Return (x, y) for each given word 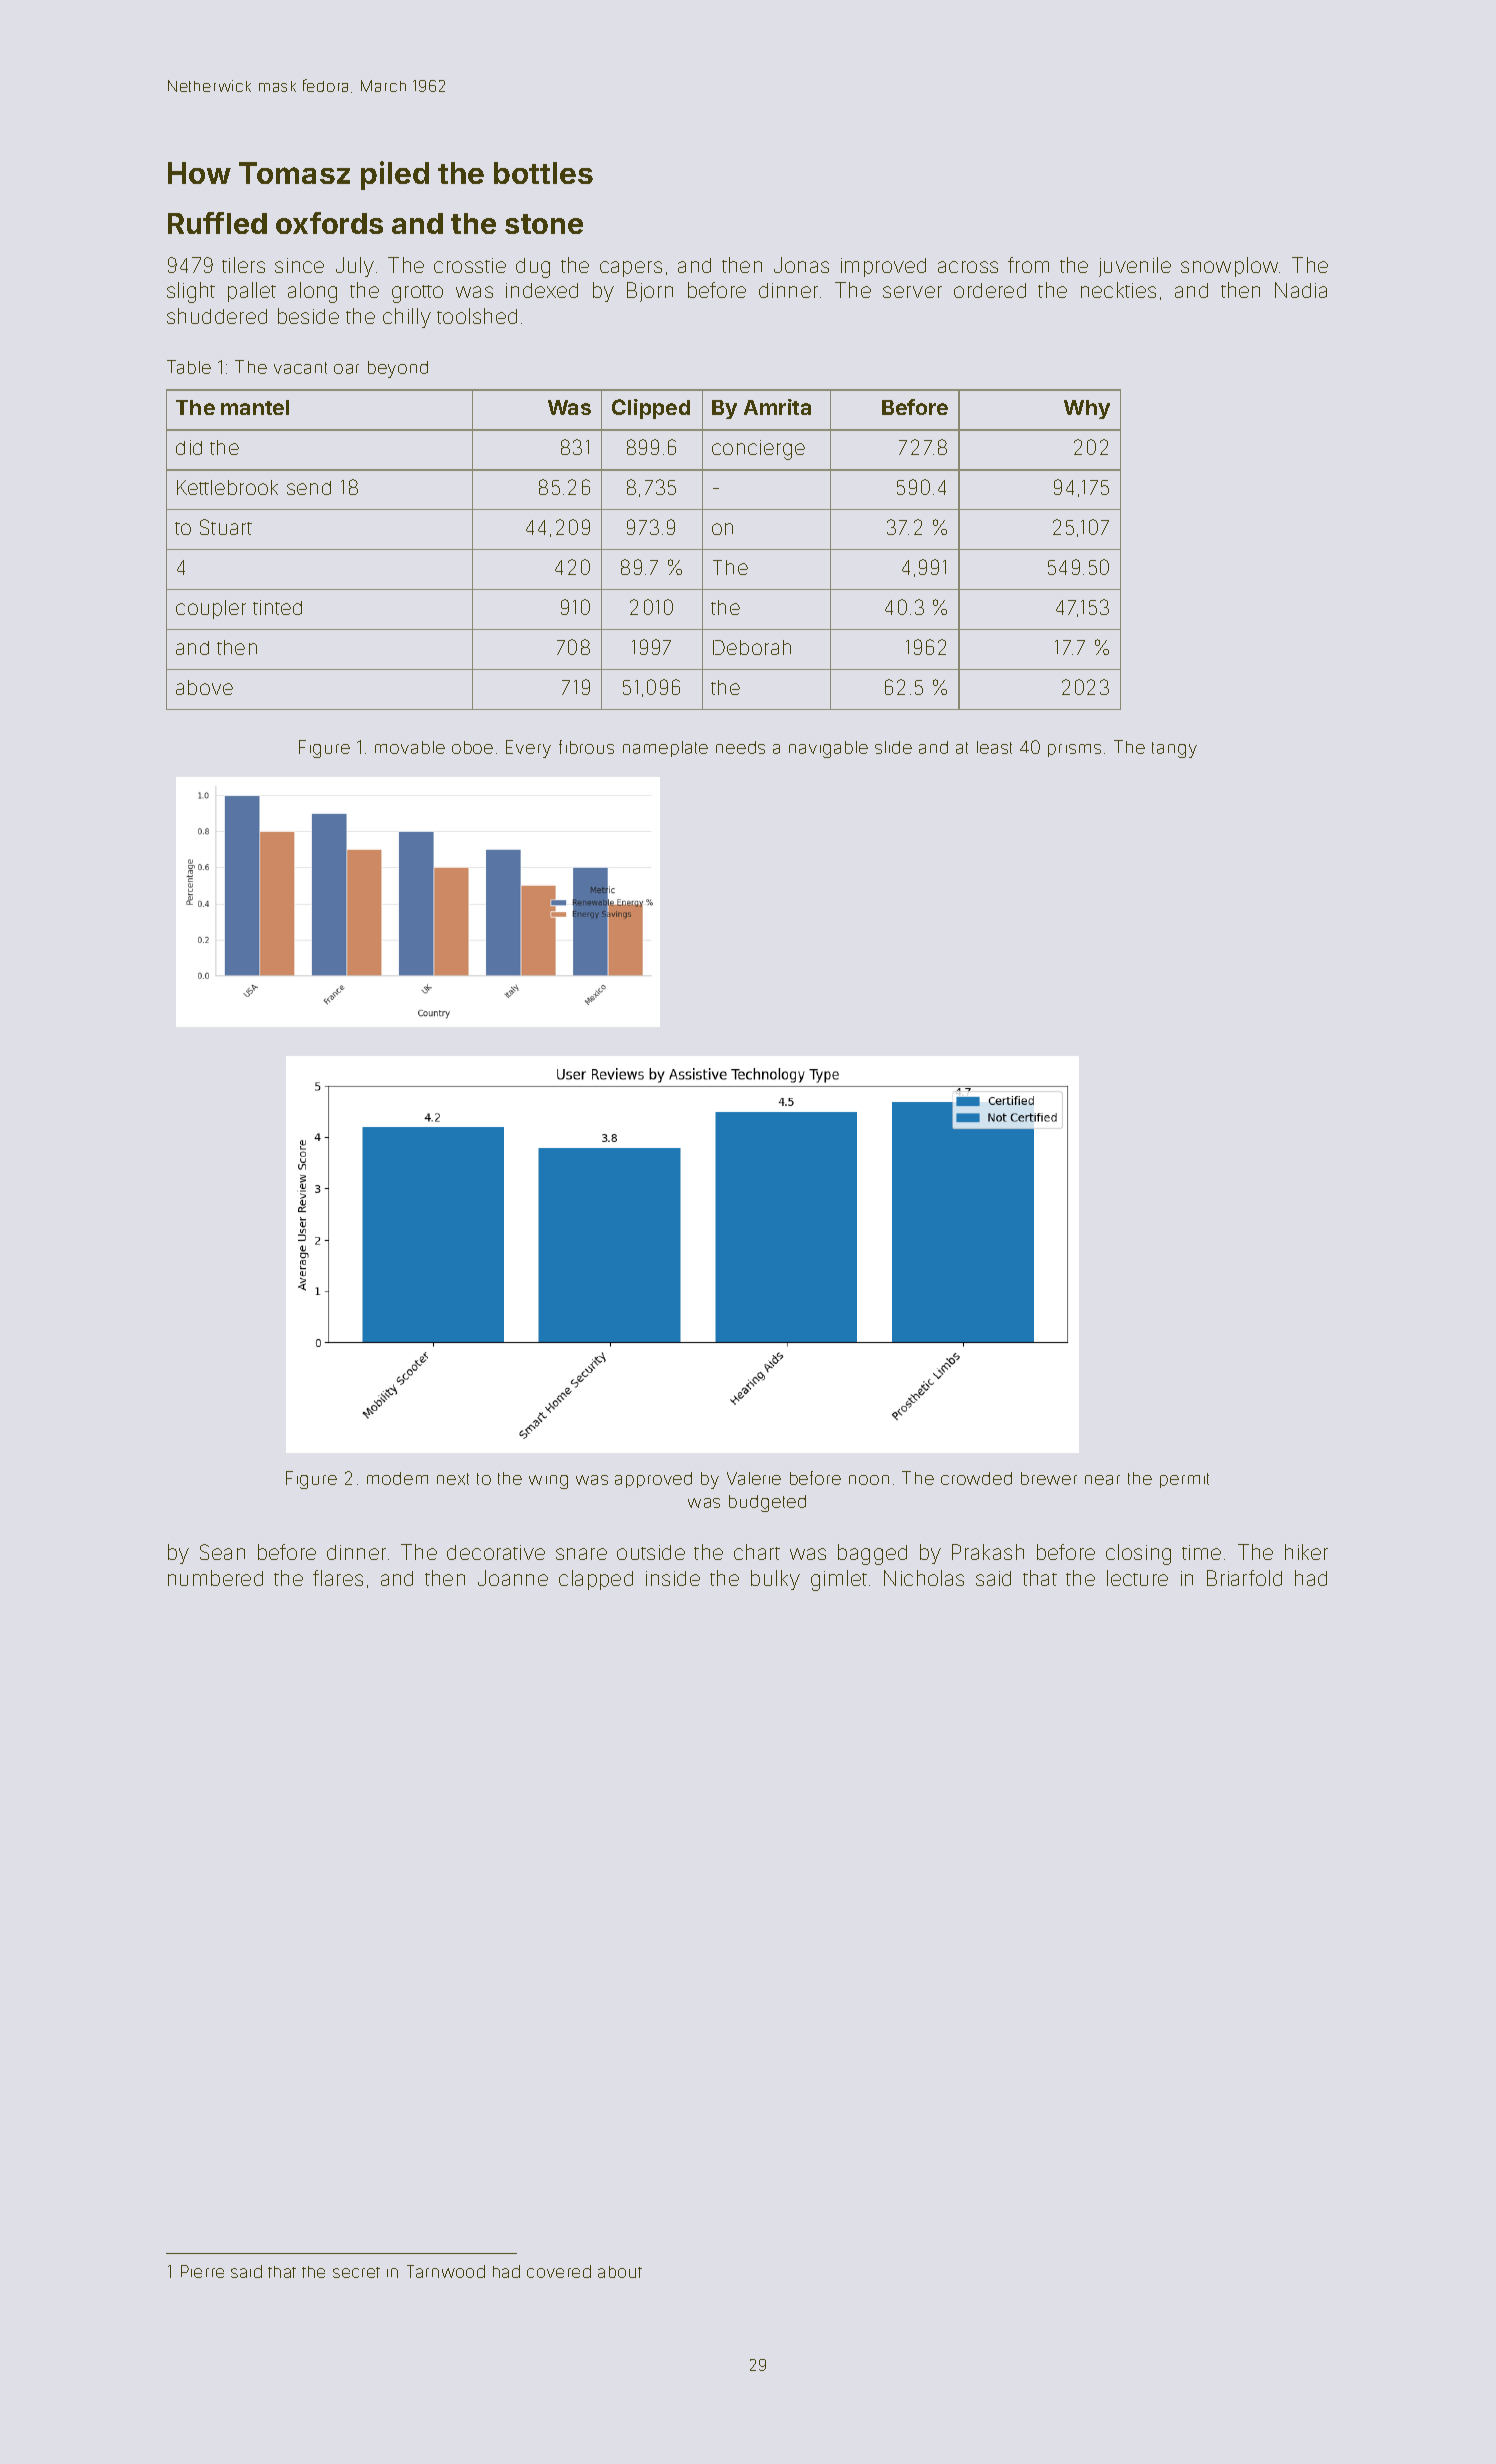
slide (893, 747)
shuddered (217, 316)
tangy (1174, 750)
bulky (775, 1580)
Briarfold (1244, 1578)
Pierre (202, 2271)
